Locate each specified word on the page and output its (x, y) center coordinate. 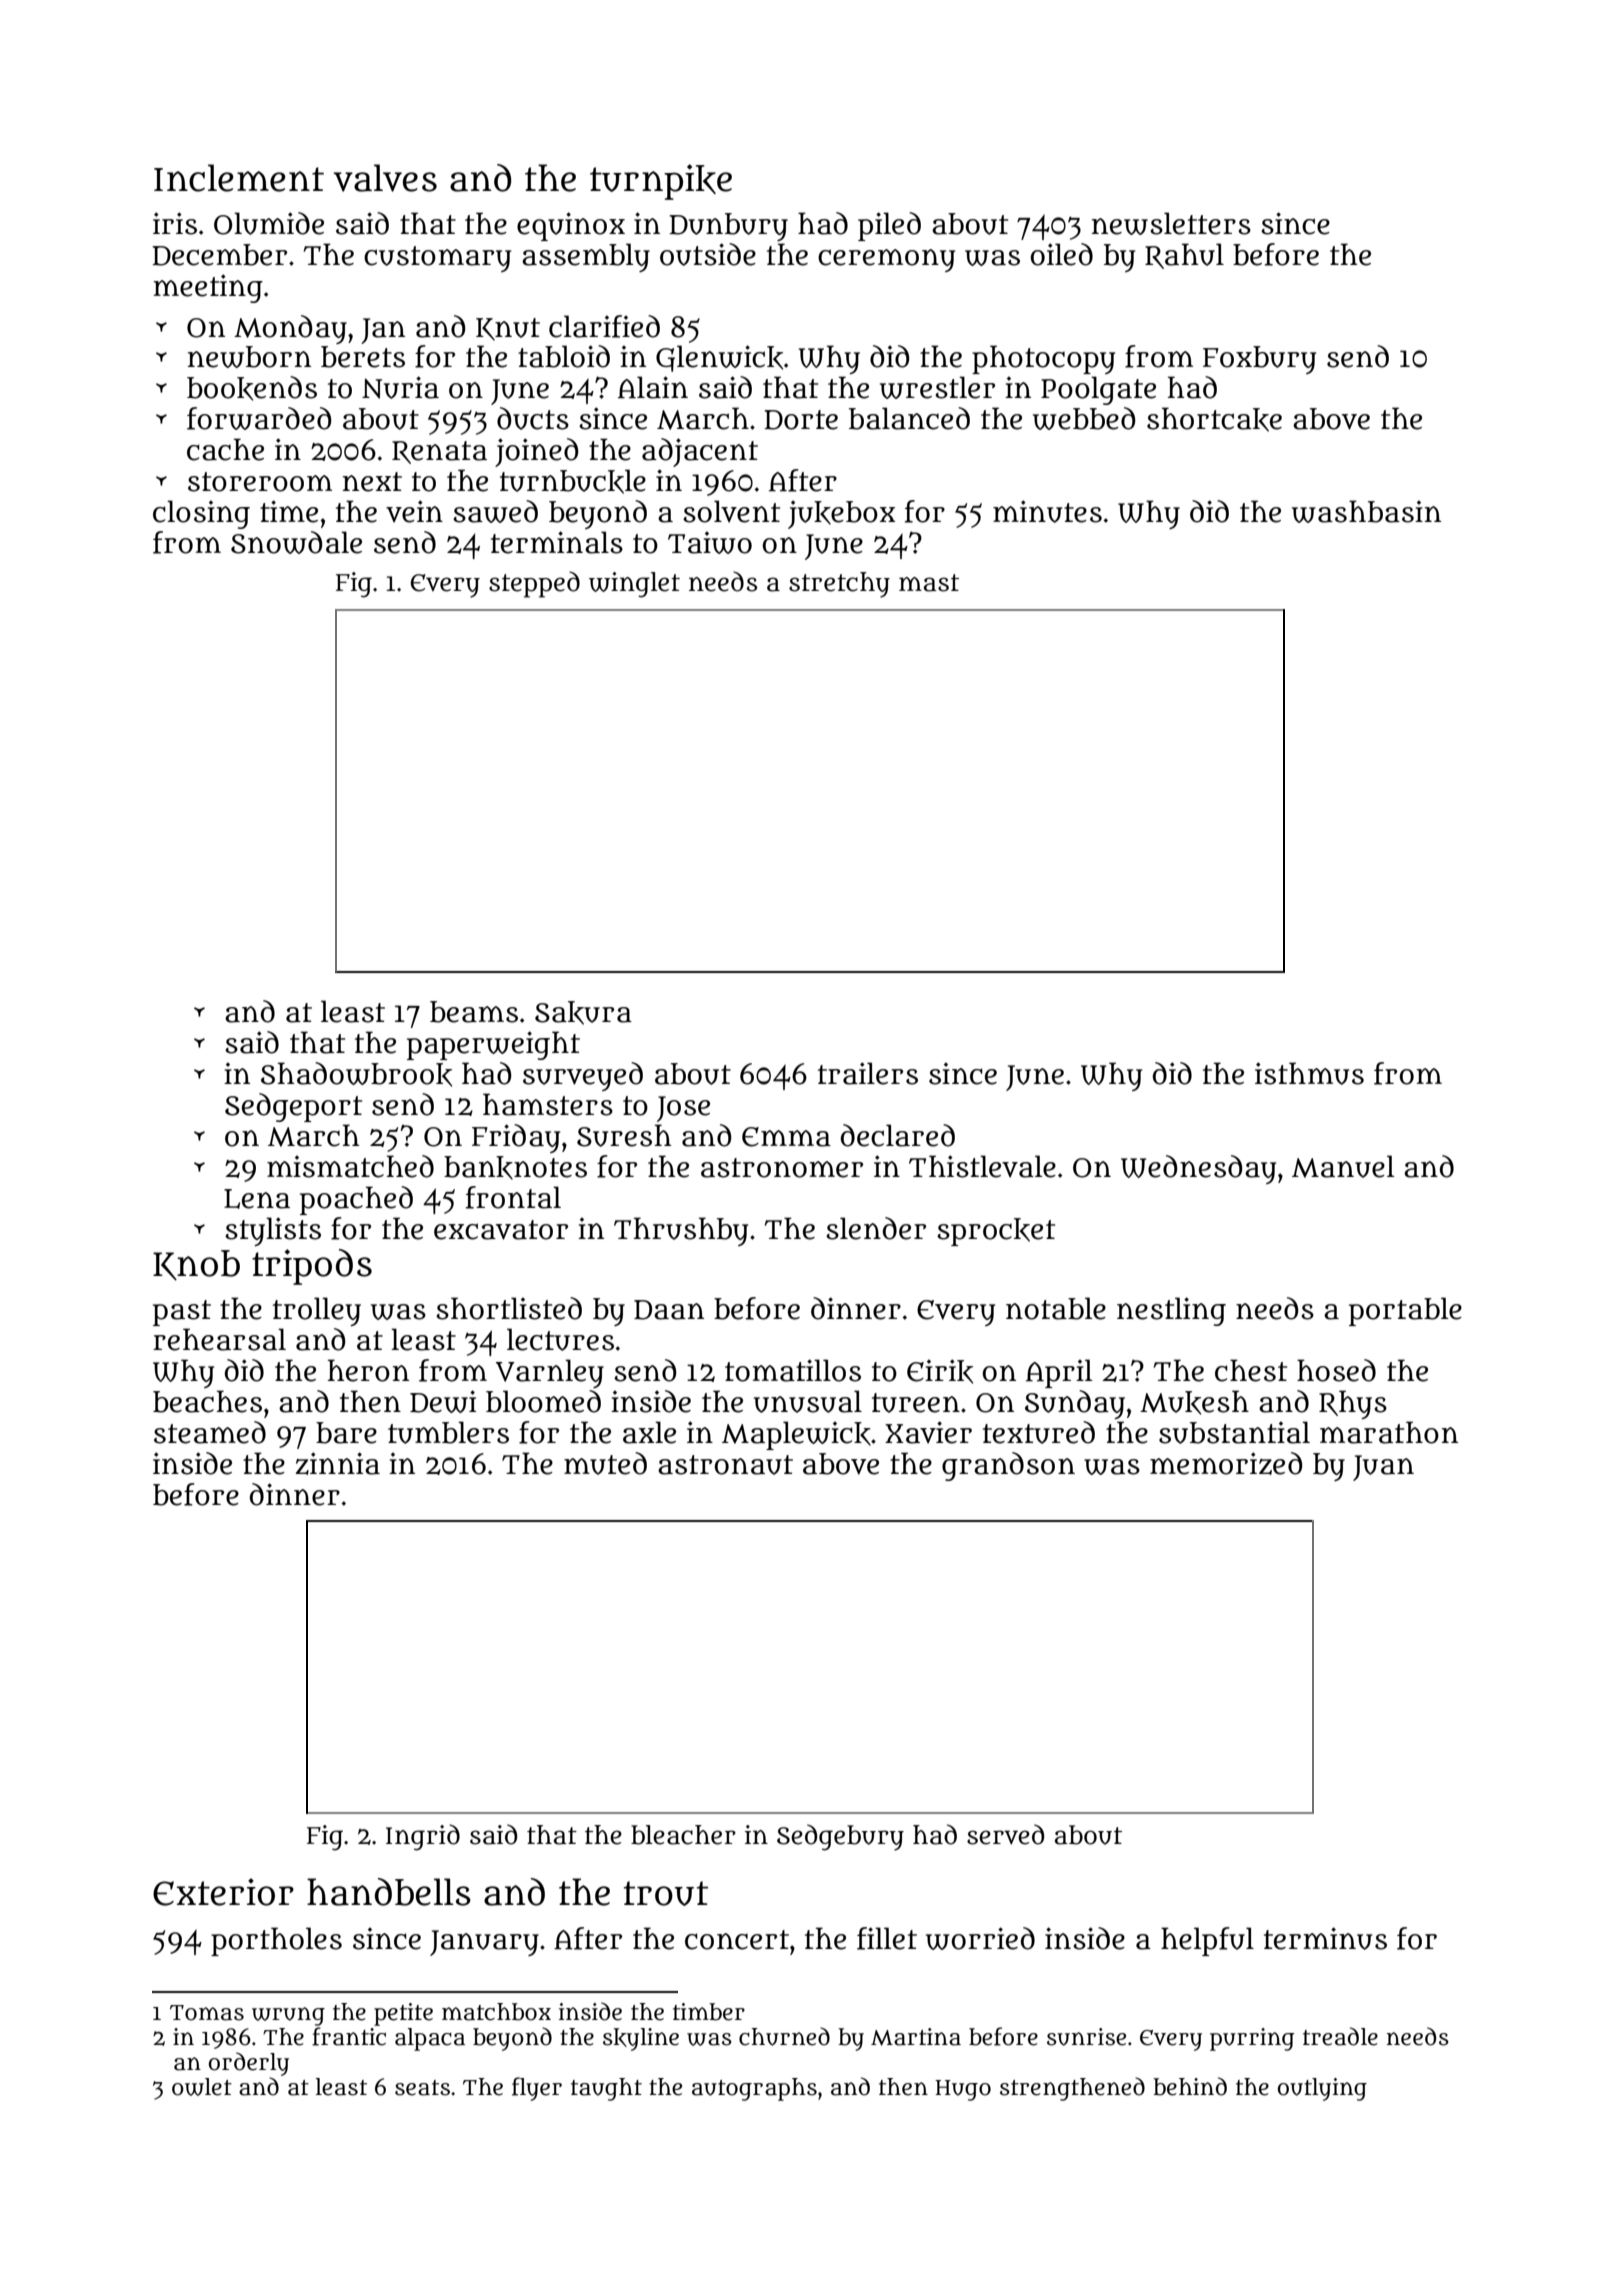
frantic (349, 2036)
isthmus (1309, 1073)
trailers (868, 1073)
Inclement (239, 178)
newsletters (1171, 223)
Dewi (443, 1401)
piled (889, 226)
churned (784, 2036)
